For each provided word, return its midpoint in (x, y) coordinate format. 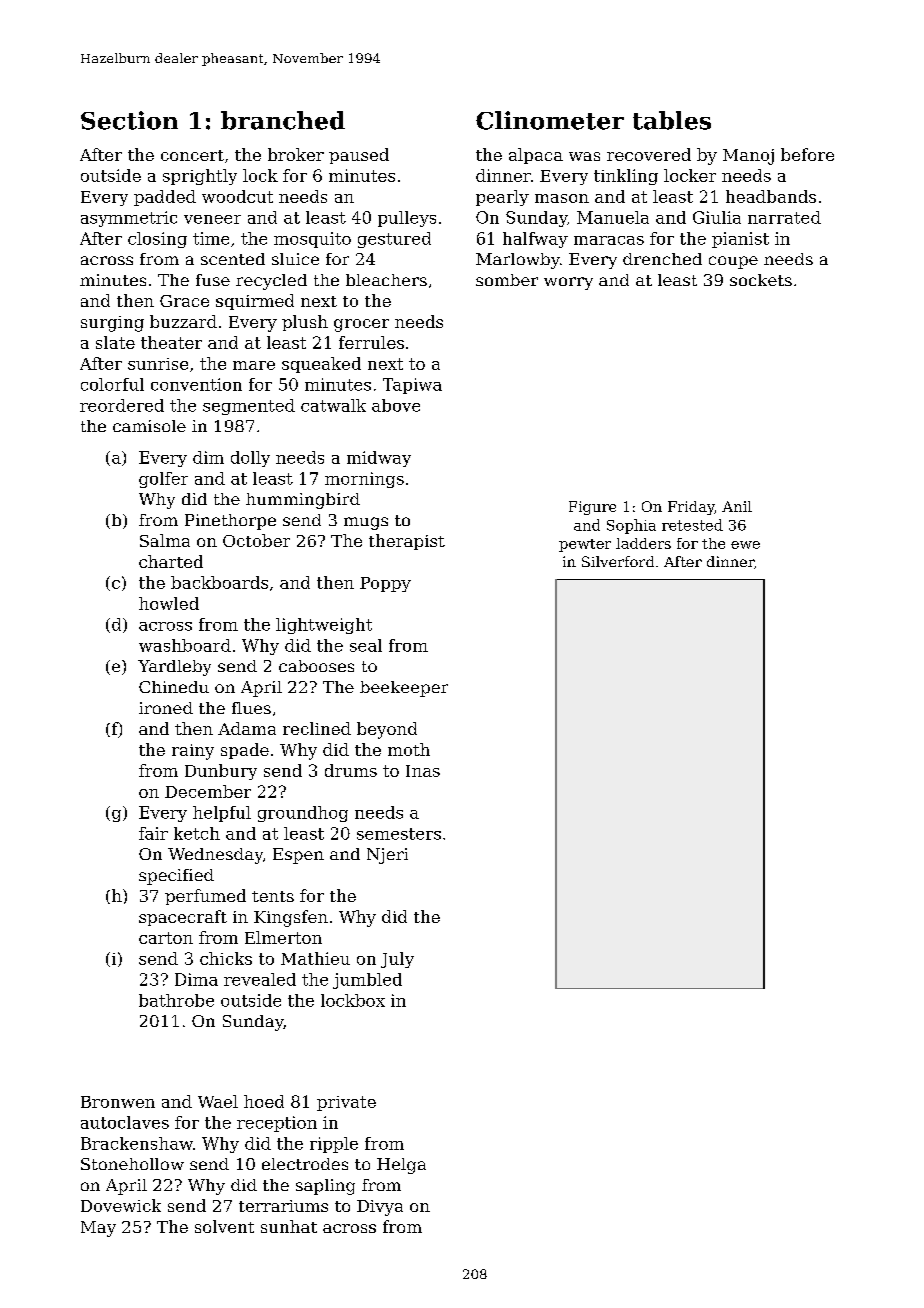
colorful (112, 384)
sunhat (289, 1226)
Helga (401, 1166)
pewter (585, 545)
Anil (737, 506)
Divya (380, 1208)
